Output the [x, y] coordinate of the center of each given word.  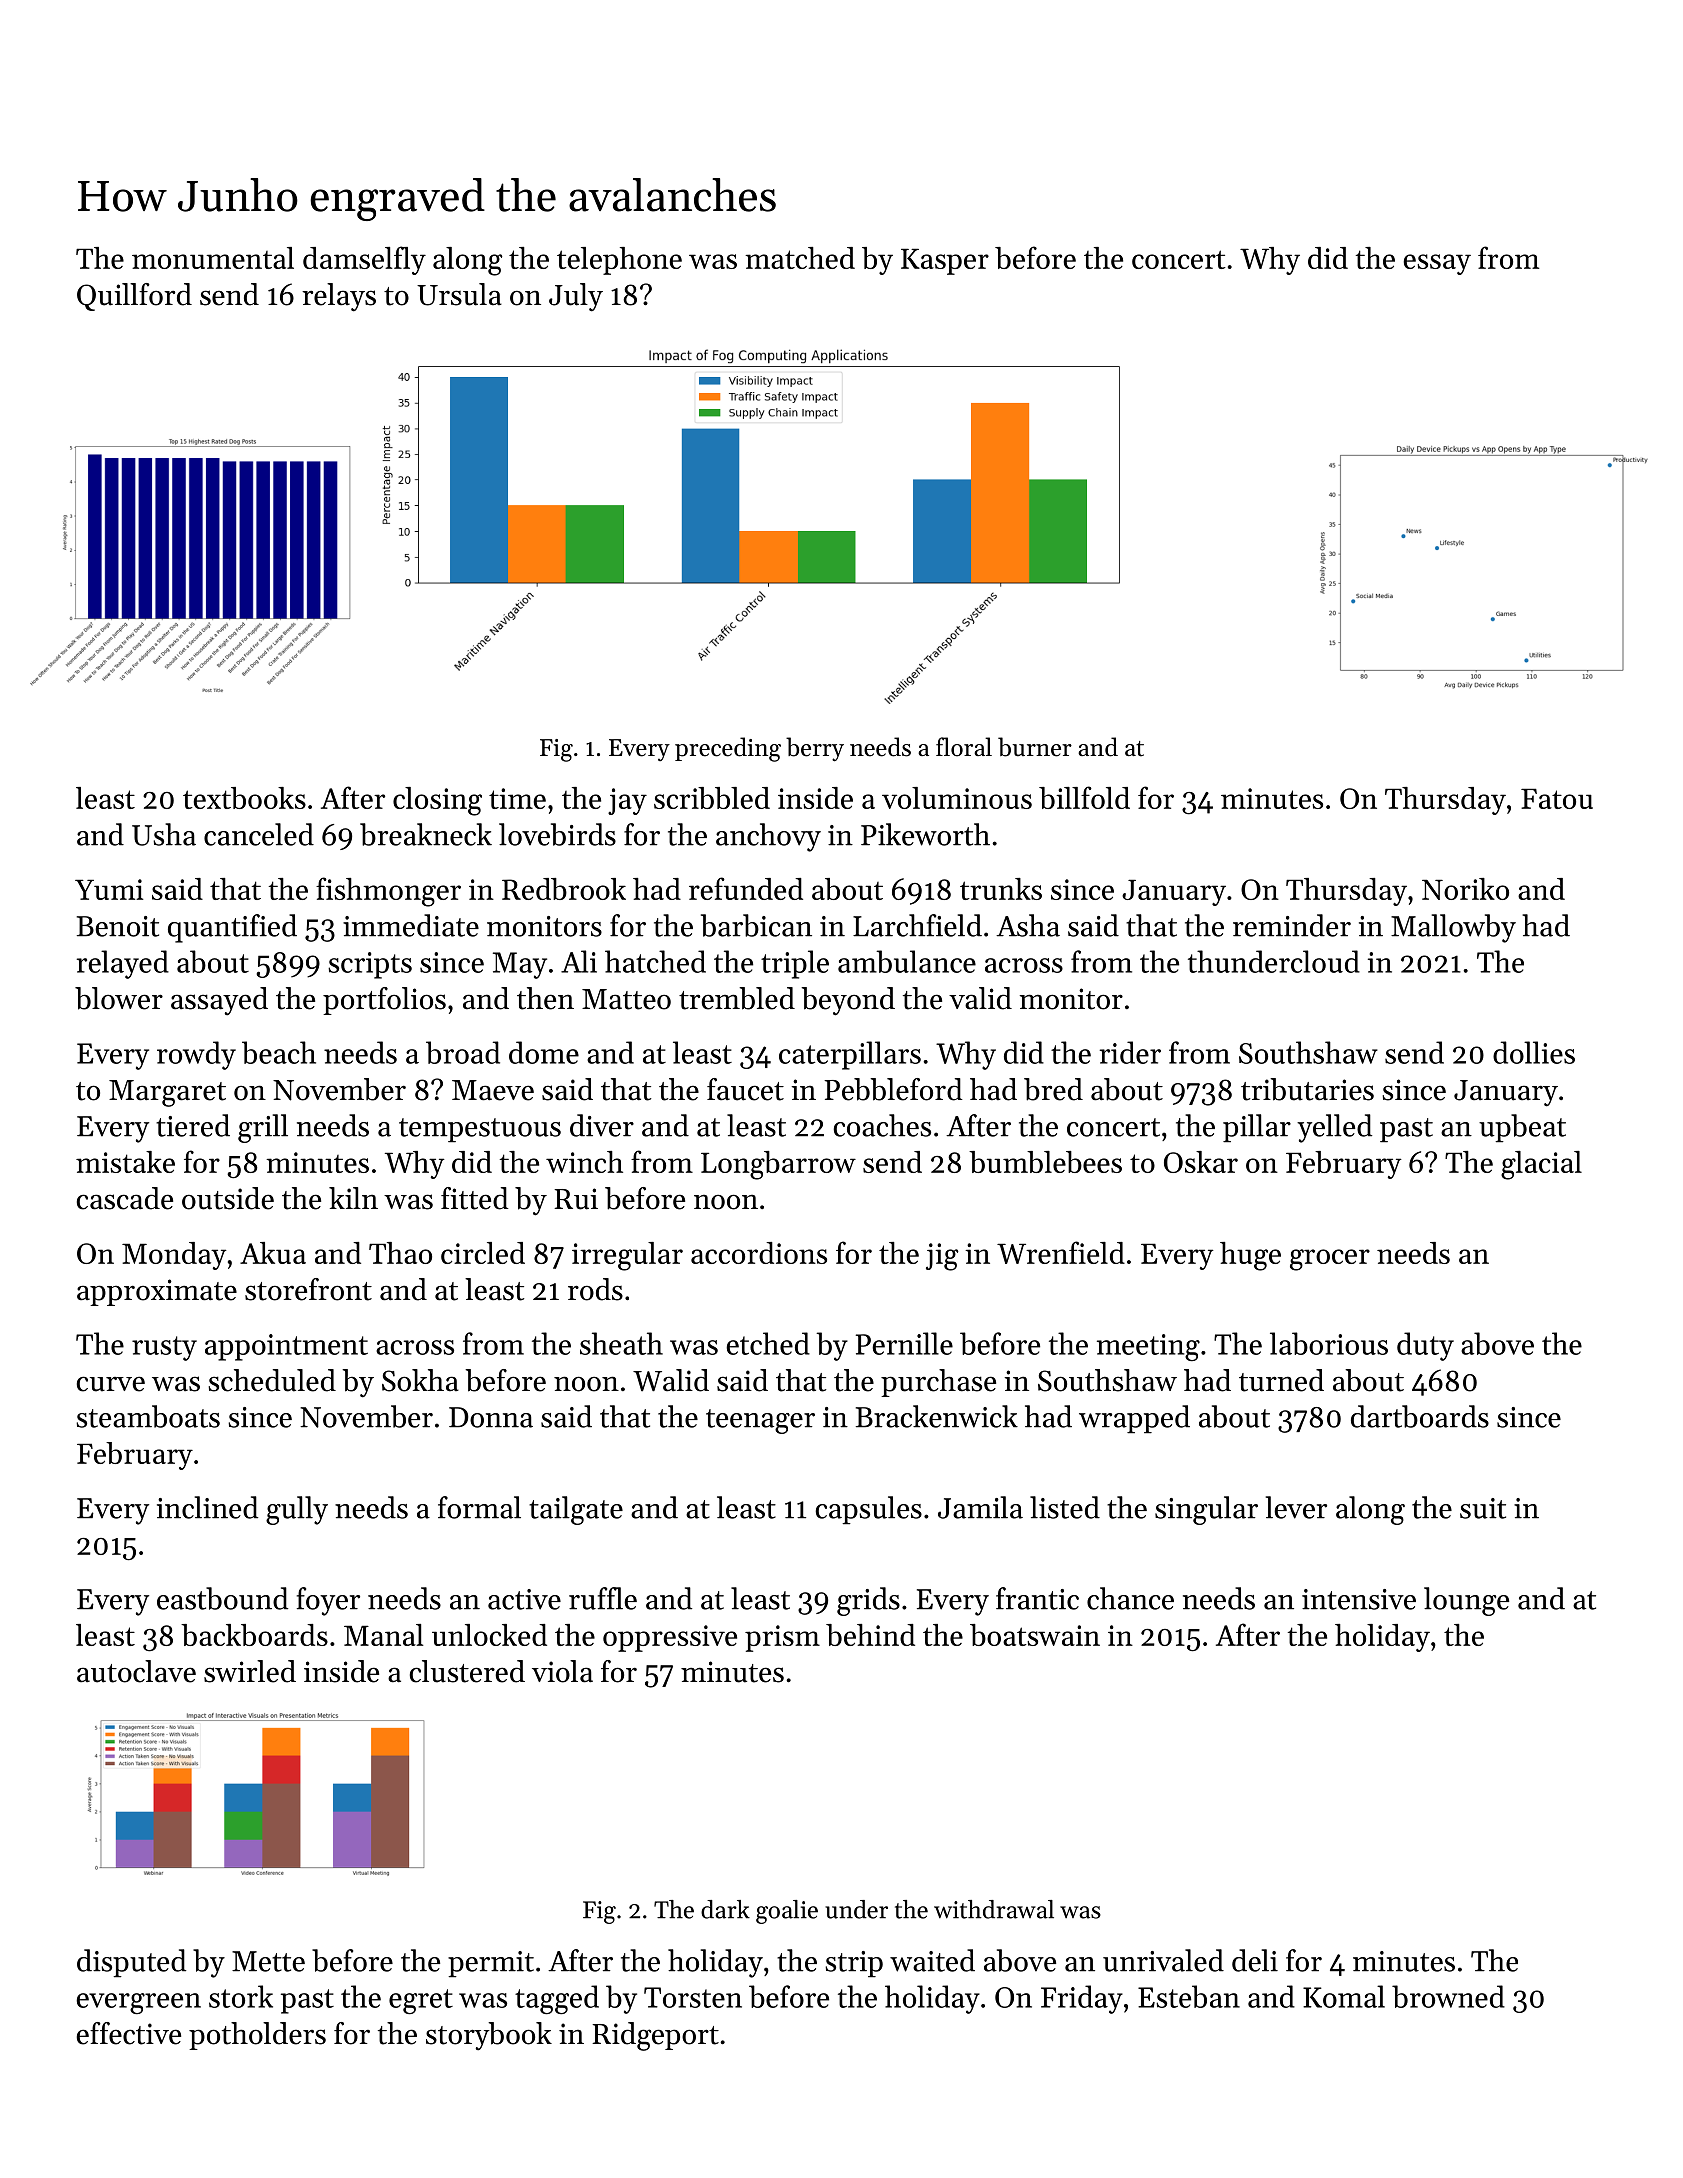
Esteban [1189, 1996]
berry [815, 749]
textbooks [244, 798]
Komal [1344, 1996]
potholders [257, 2036]
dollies [1534, 1052]
